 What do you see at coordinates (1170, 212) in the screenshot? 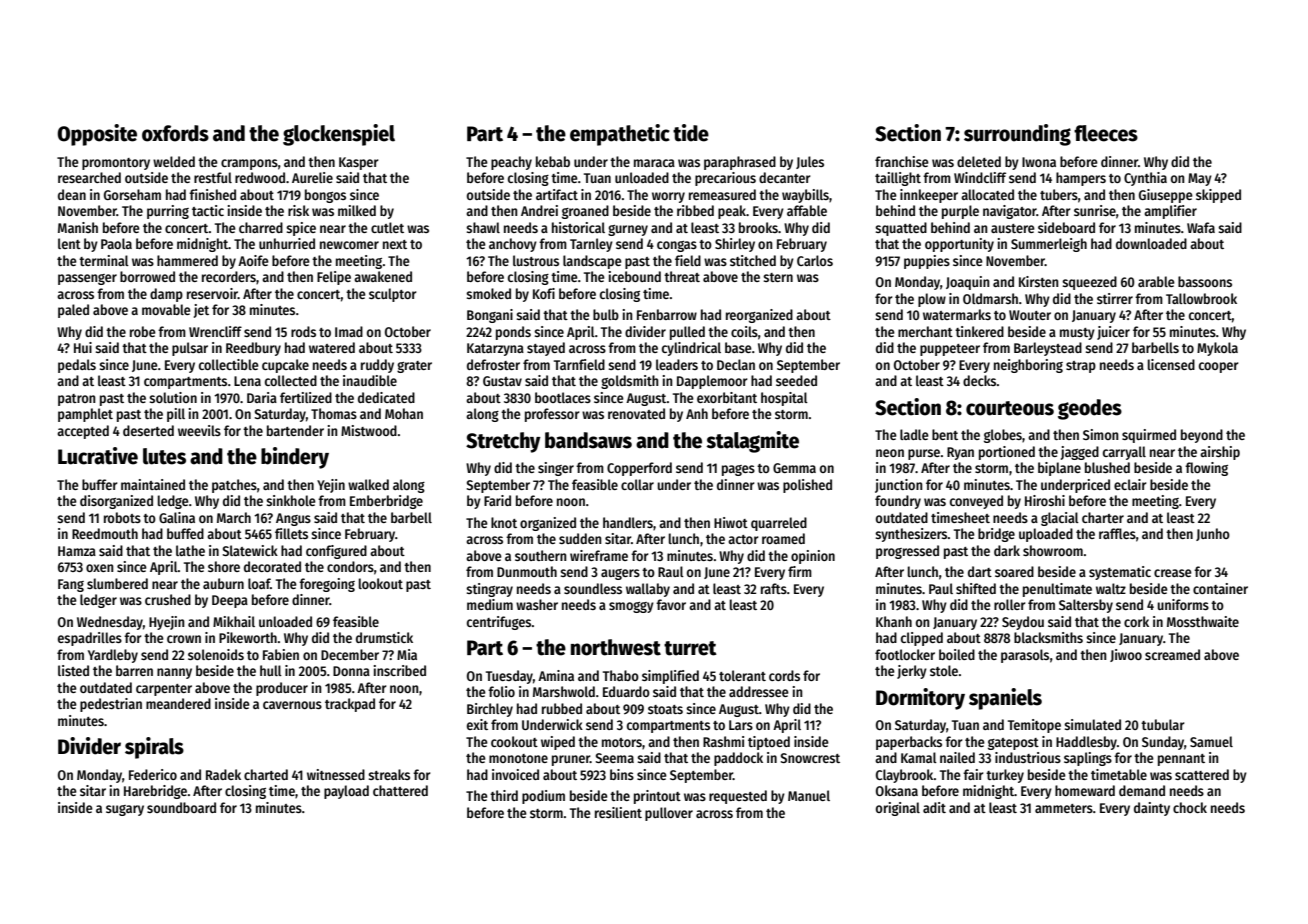
I see `amplifier` at bounding box center [1170, 212].
